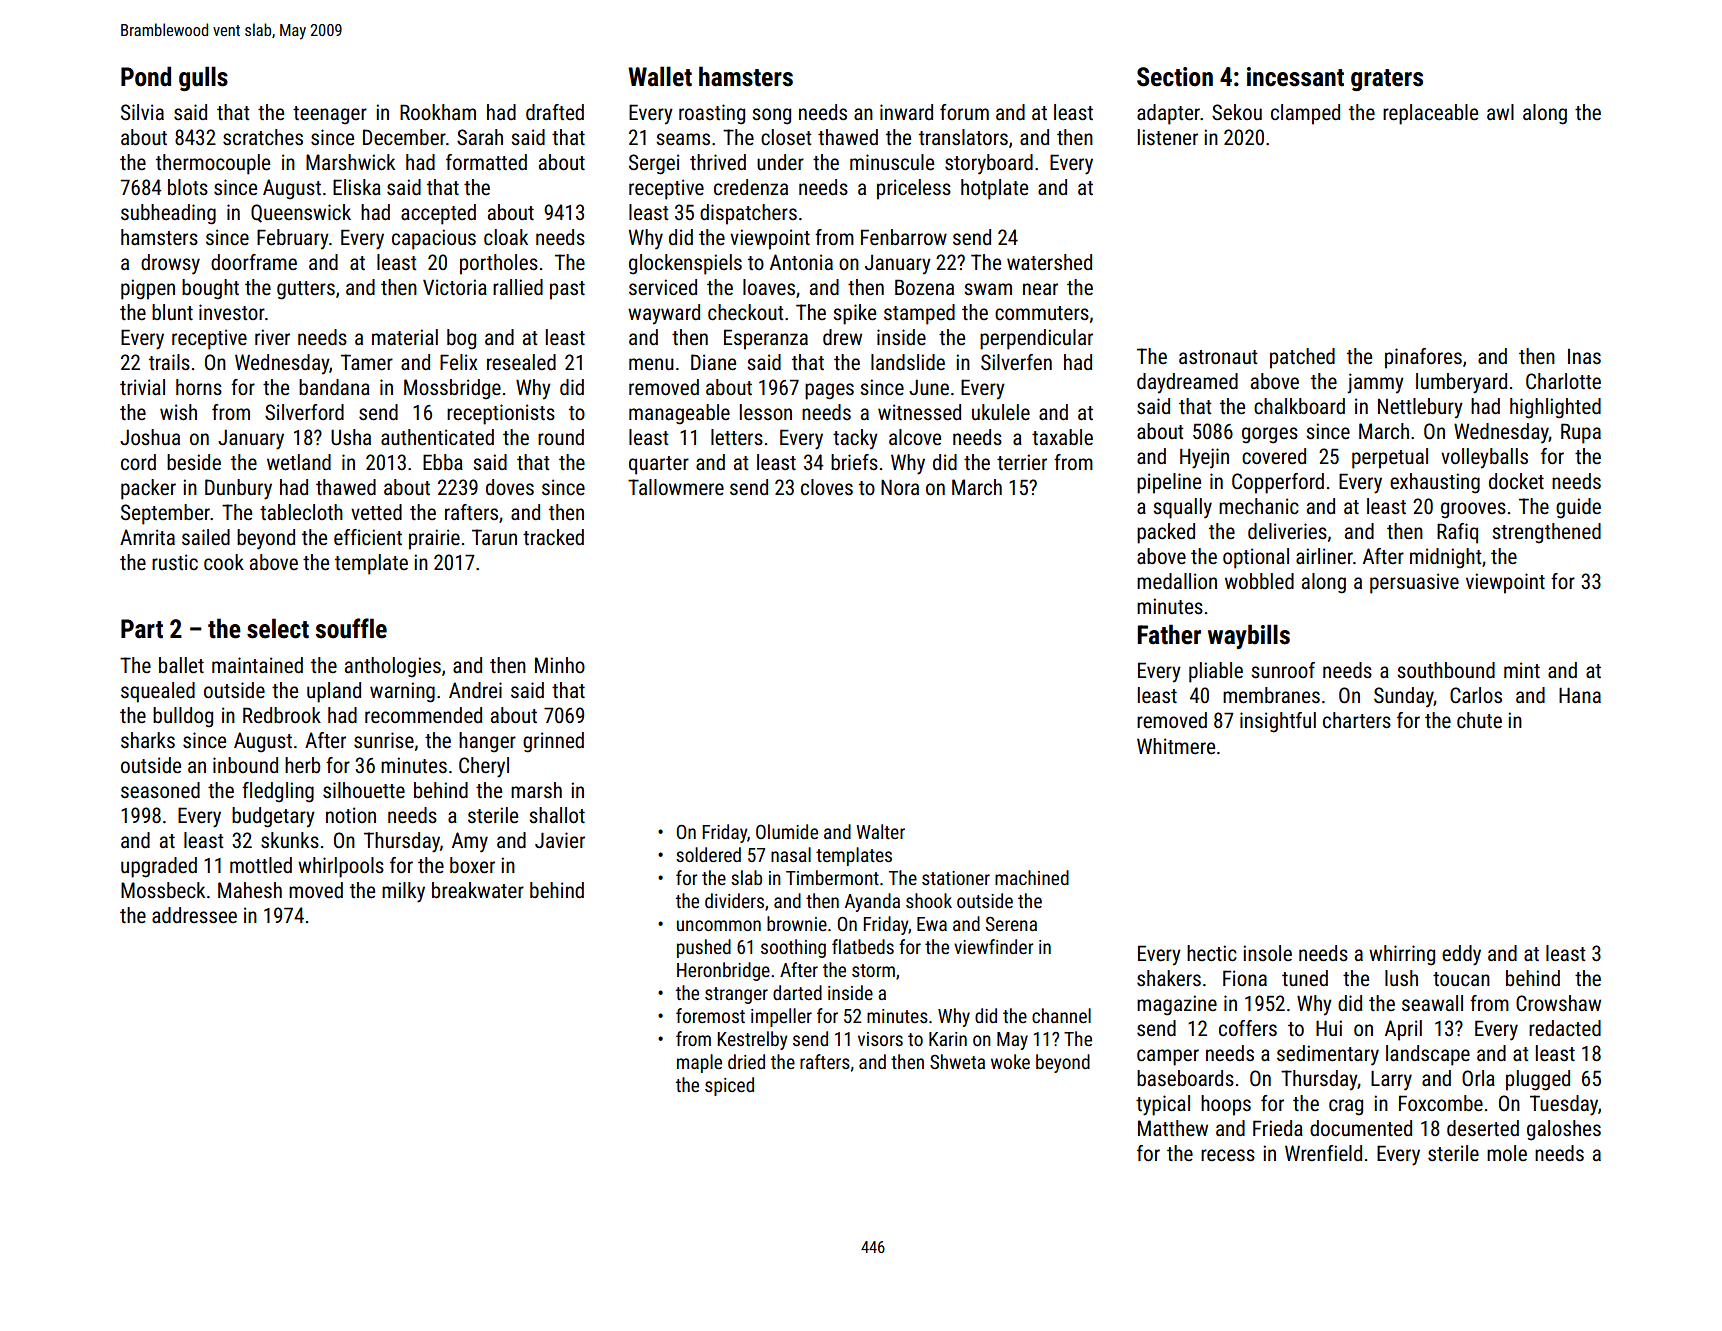 Image resolution: width=1722 pixels, height=1331 pixels. What do you see at coordinates (1278, 483) in the page?
I see `Copperford` at bounding box center [1278, 483].
